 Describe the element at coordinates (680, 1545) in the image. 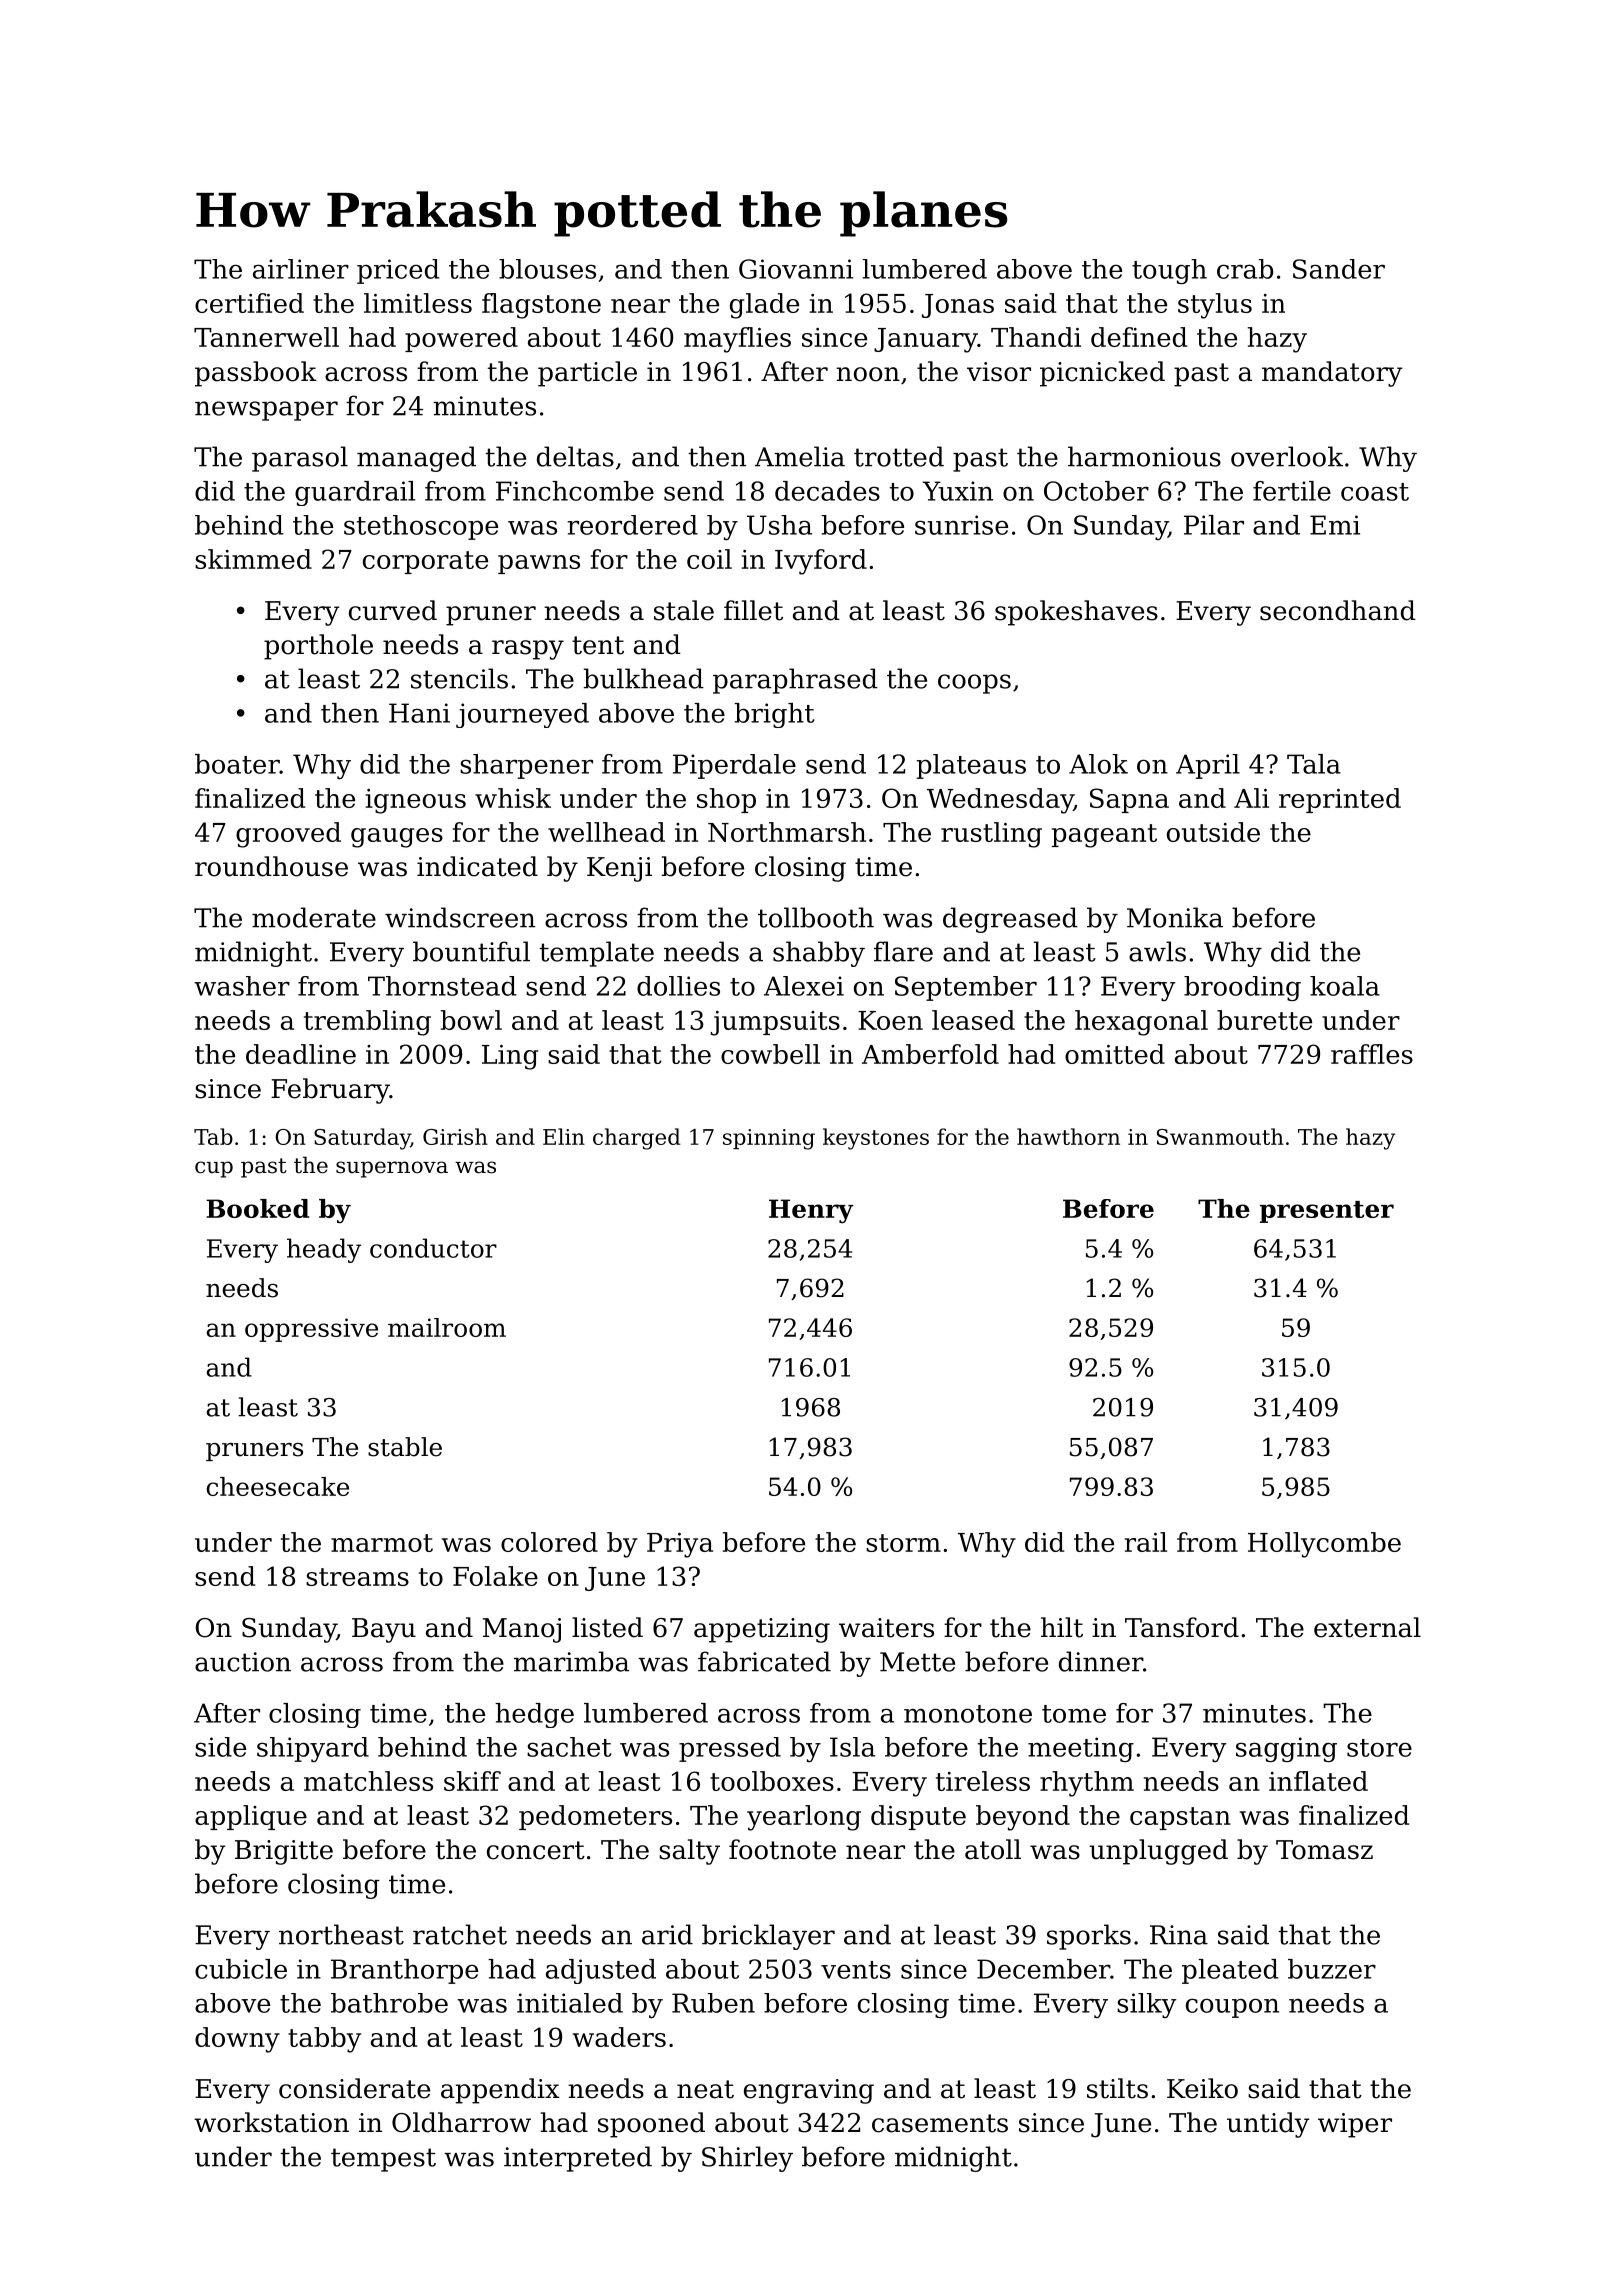

I see `Priya` at that location.
